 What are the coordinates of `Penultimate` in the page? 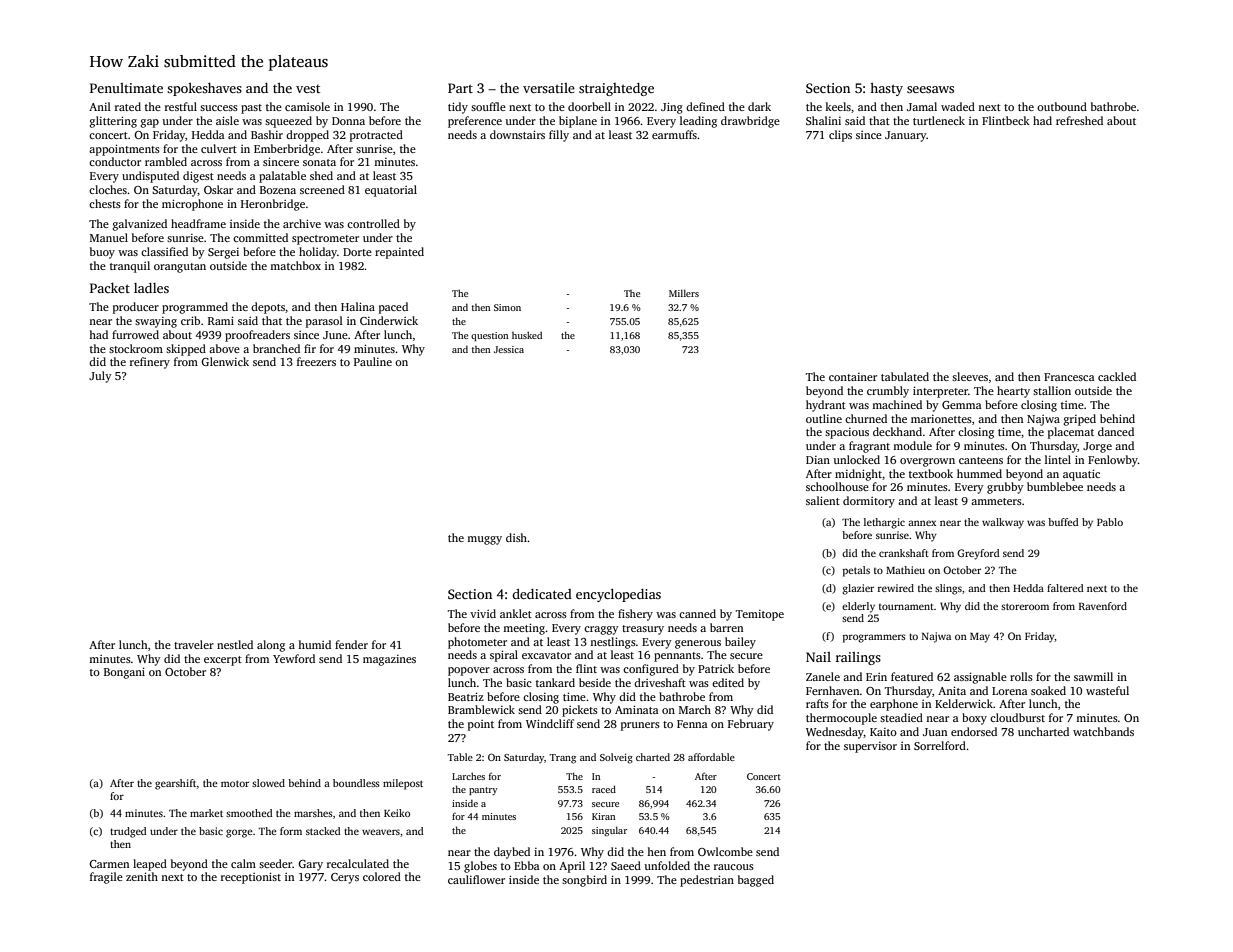 It's located at (126, 88).
